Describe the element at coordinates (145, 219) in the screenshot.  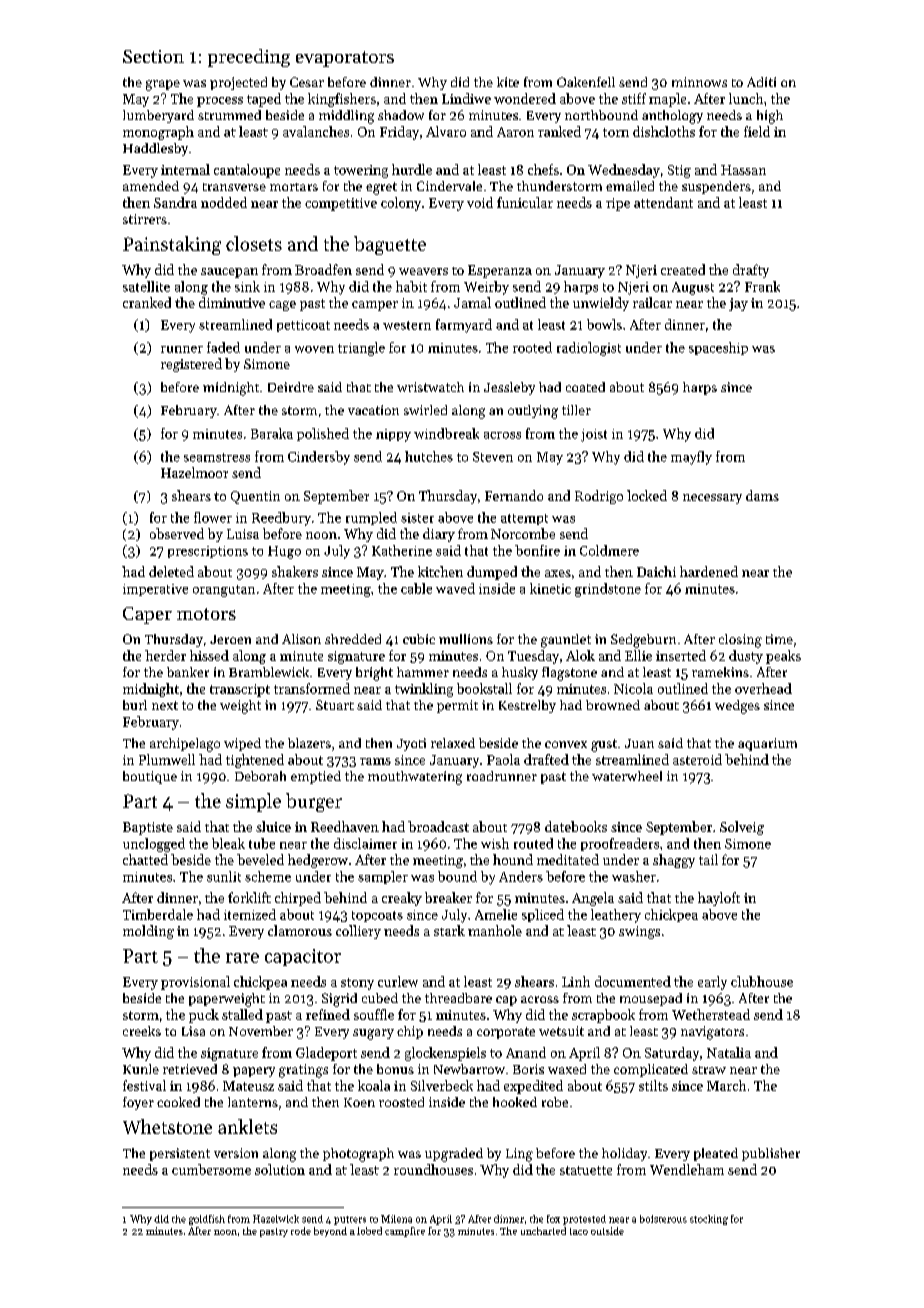
I see `stirrers` at that location.
